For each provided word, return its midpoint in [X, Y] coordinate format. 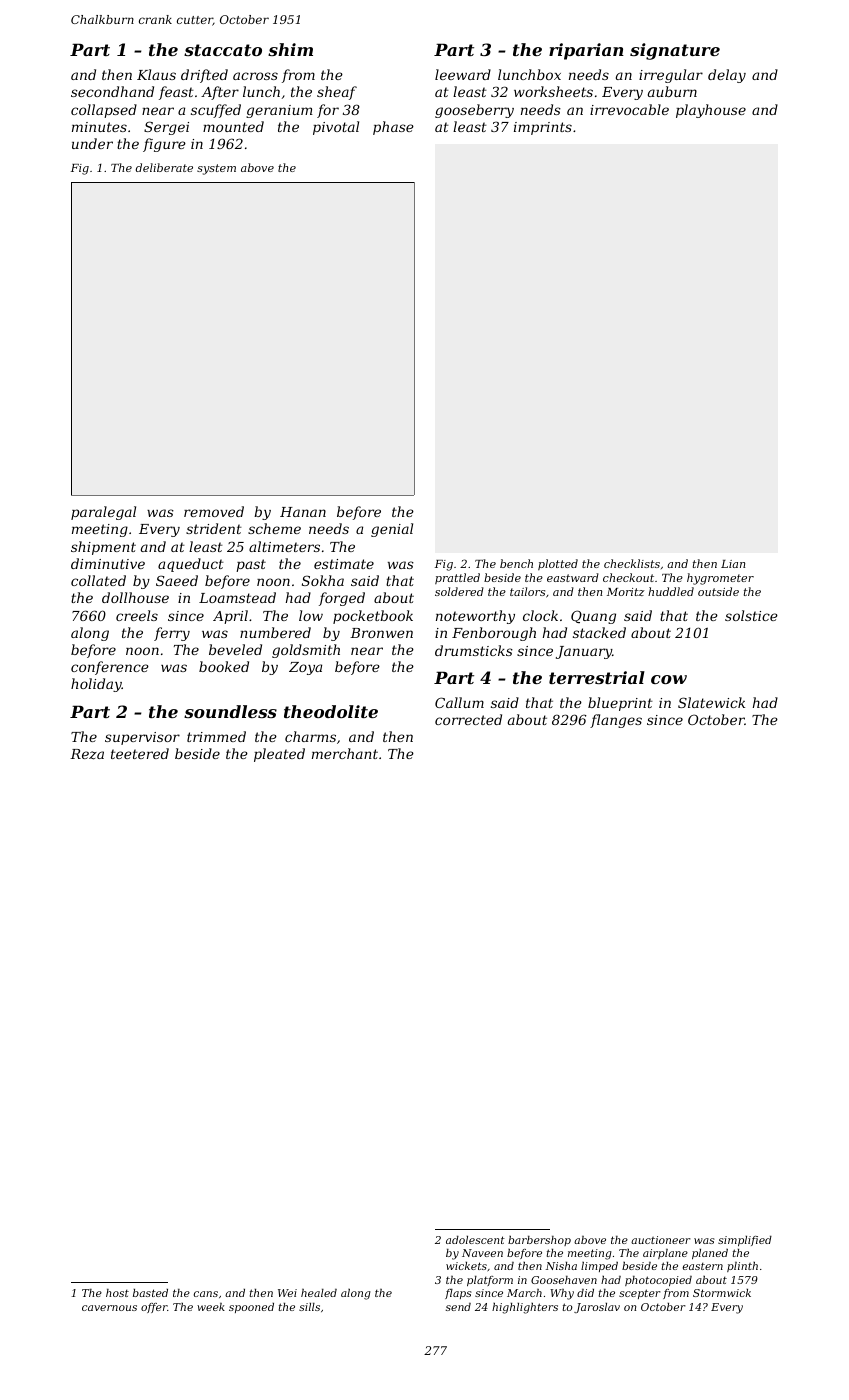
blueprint [620, 704]
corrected [468, 719]
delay [727, 76]
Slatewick [711, 702]
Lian [733, 564]
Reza [87, 754]
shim [290, 49]
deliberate [164, 167]
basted [150, 1293]
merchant [345, 753]
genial [392, 530]
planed [710, 1254]
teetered [140, 753]
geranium [279, 111]
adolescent [475, 1240]
